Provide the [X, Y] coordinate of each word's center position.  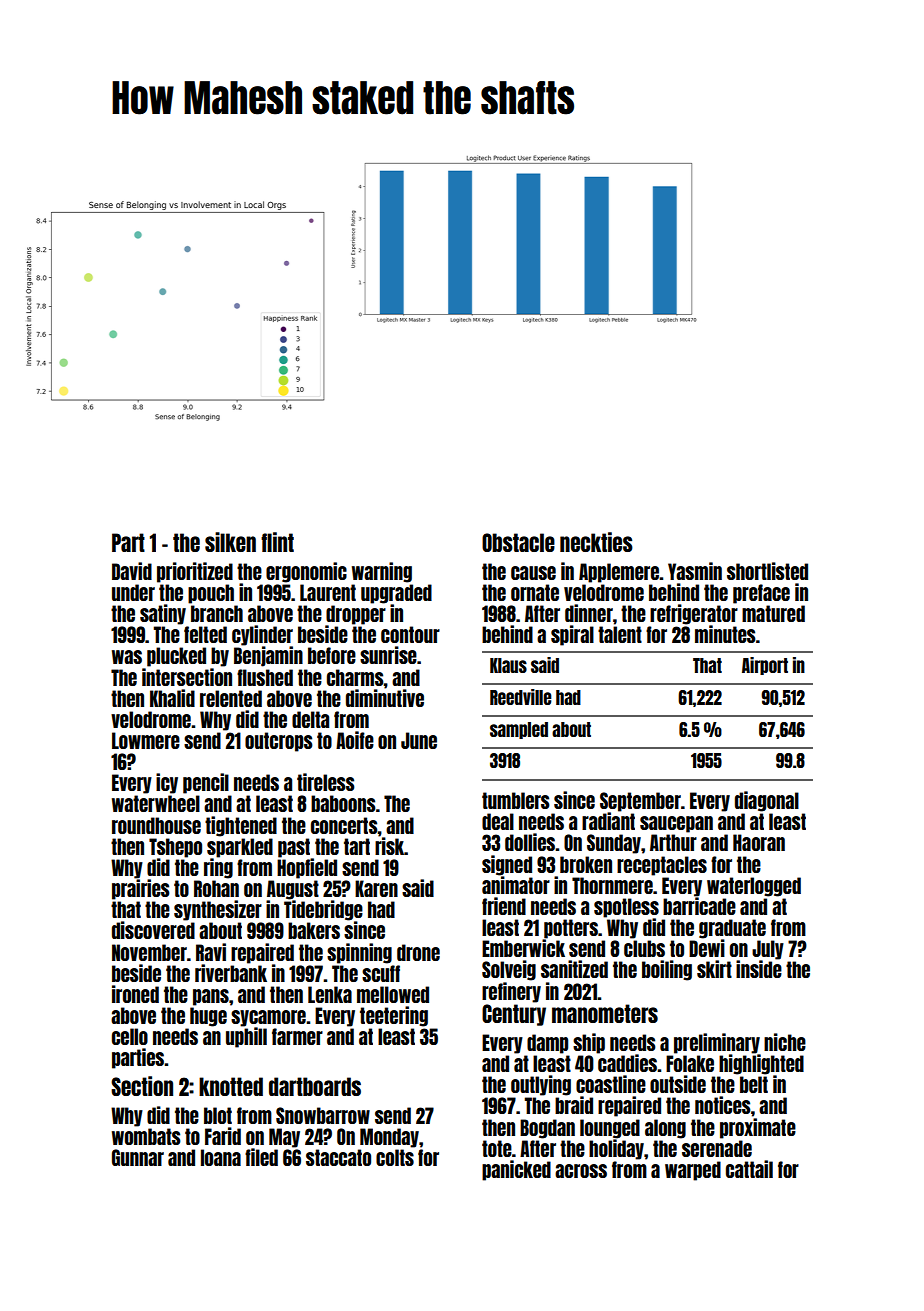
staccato [338, 1157]
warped [693, 1171]
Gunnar [138, 1157]
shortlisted [767, 571]
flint [277, 542]
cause [533, 573]
